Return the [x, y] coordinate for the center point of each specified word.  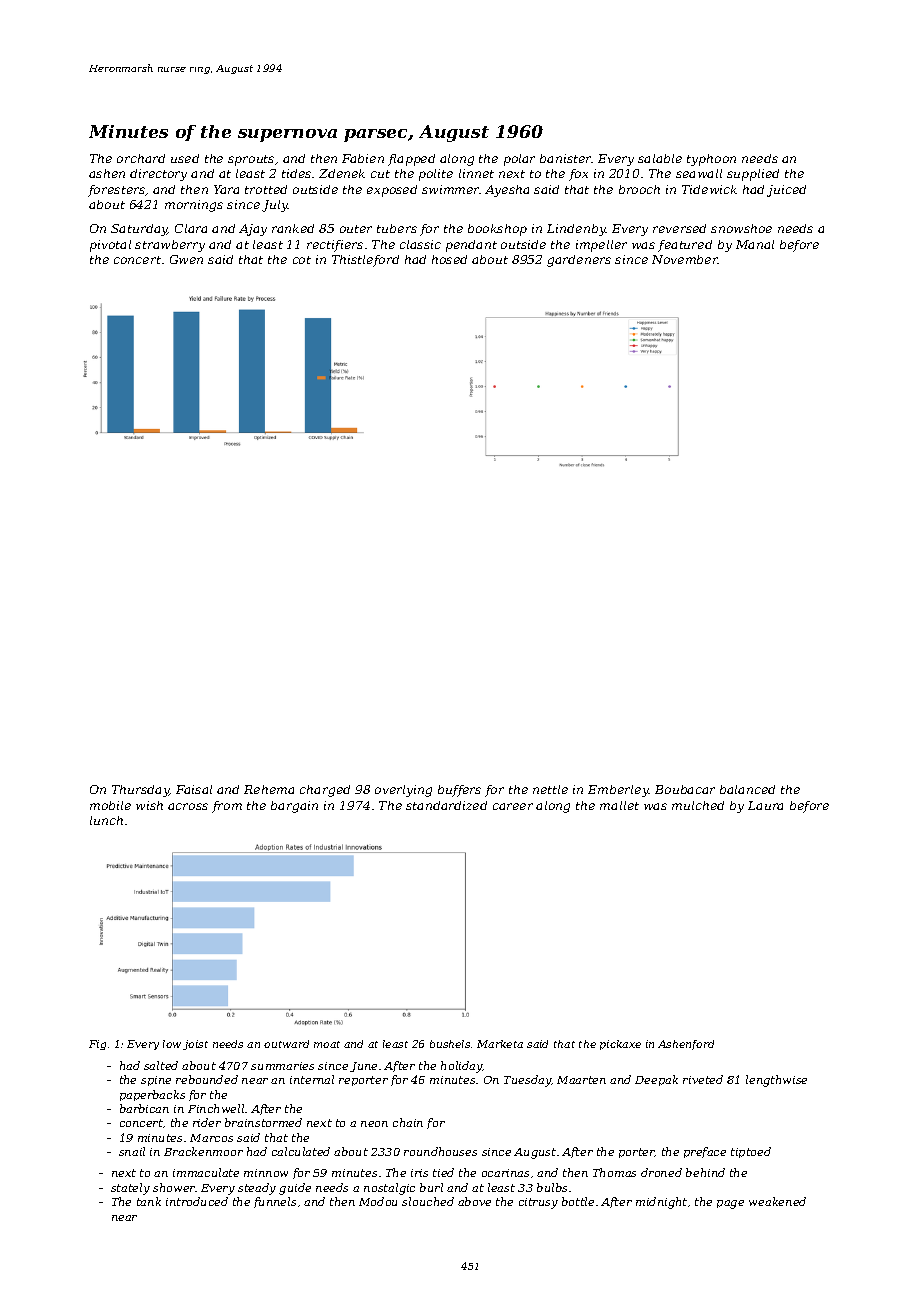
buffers [459, 791]
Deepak [656, 1080]
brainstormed [263, 1122]
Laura [765, 805]
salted [161, 1065]
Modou [378, 1201]
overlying [403, 791]
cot [302, 260]
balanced [747, 789]
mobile [110, 805]
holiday [461, 1067]
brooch [639, 189]
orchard [141, 158]
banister [566, 158]
